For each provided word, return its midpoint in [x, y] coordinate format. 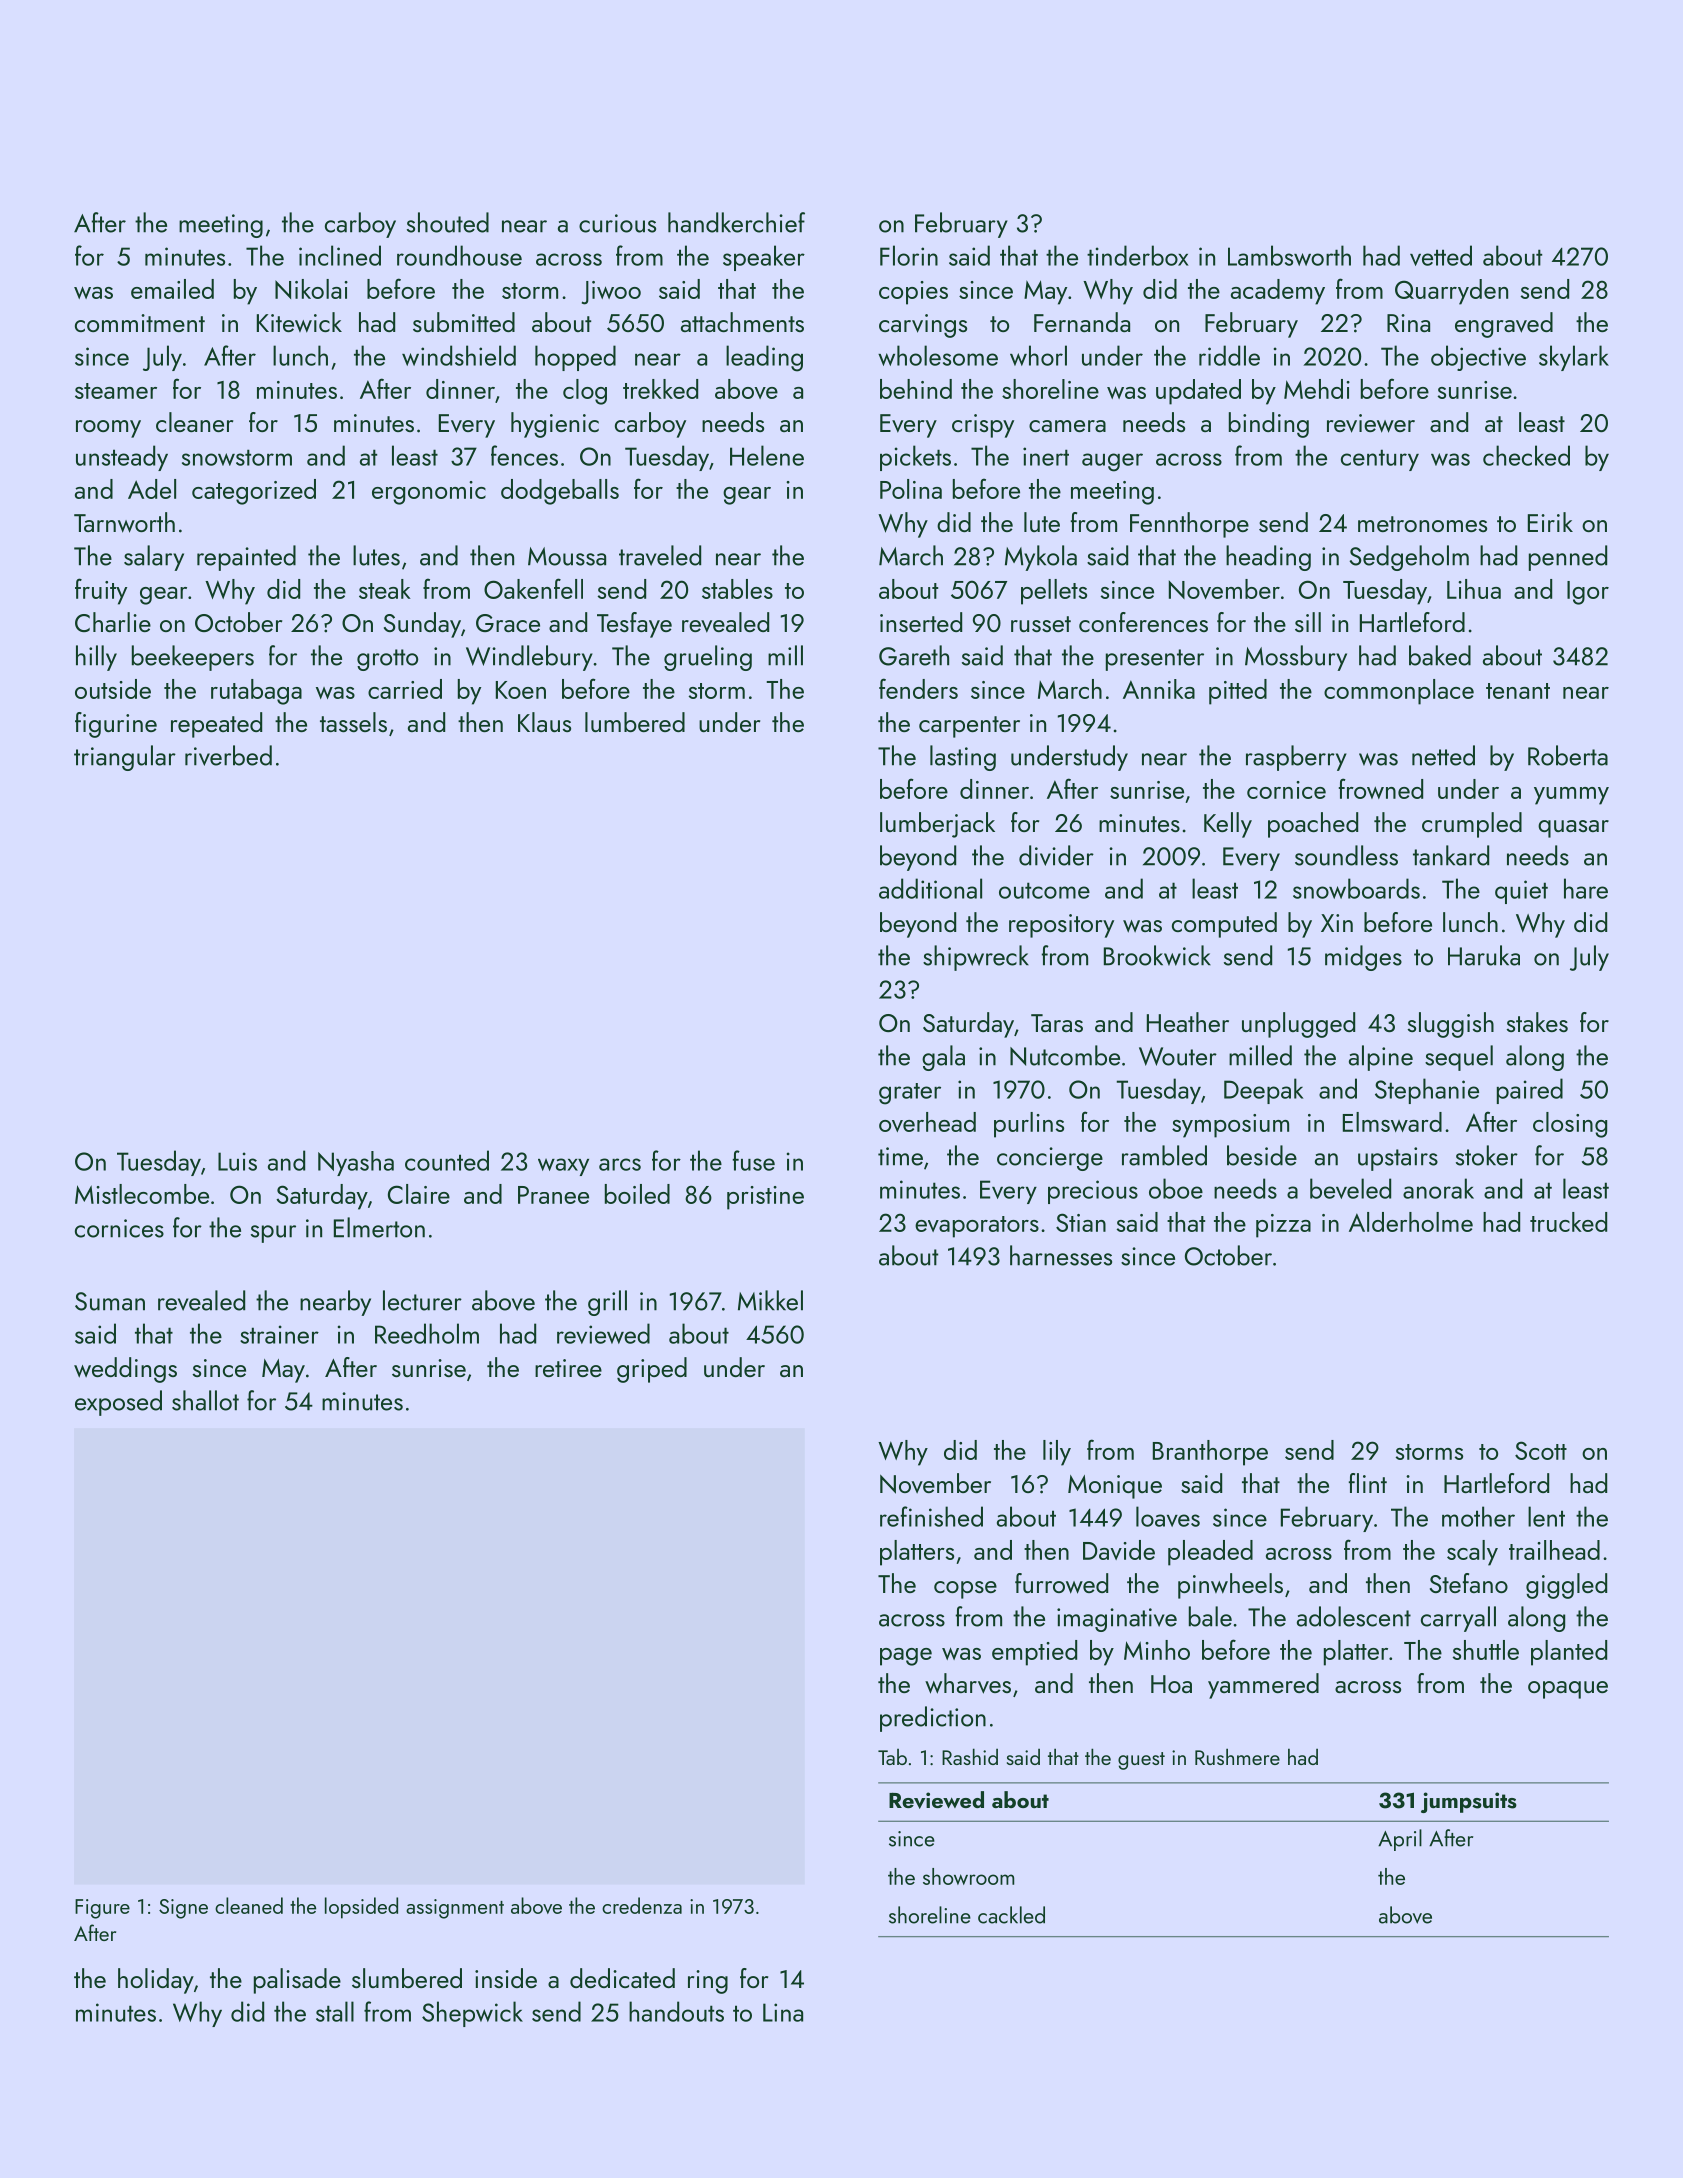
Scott [1541, 1450]
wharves [968, 1683]
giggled [1566, 1586]
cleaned [249, 1905]
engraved [1504, 325]
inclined [340, 255]
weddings [125, 1370]
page [906, 1657]
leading [764, 358]
